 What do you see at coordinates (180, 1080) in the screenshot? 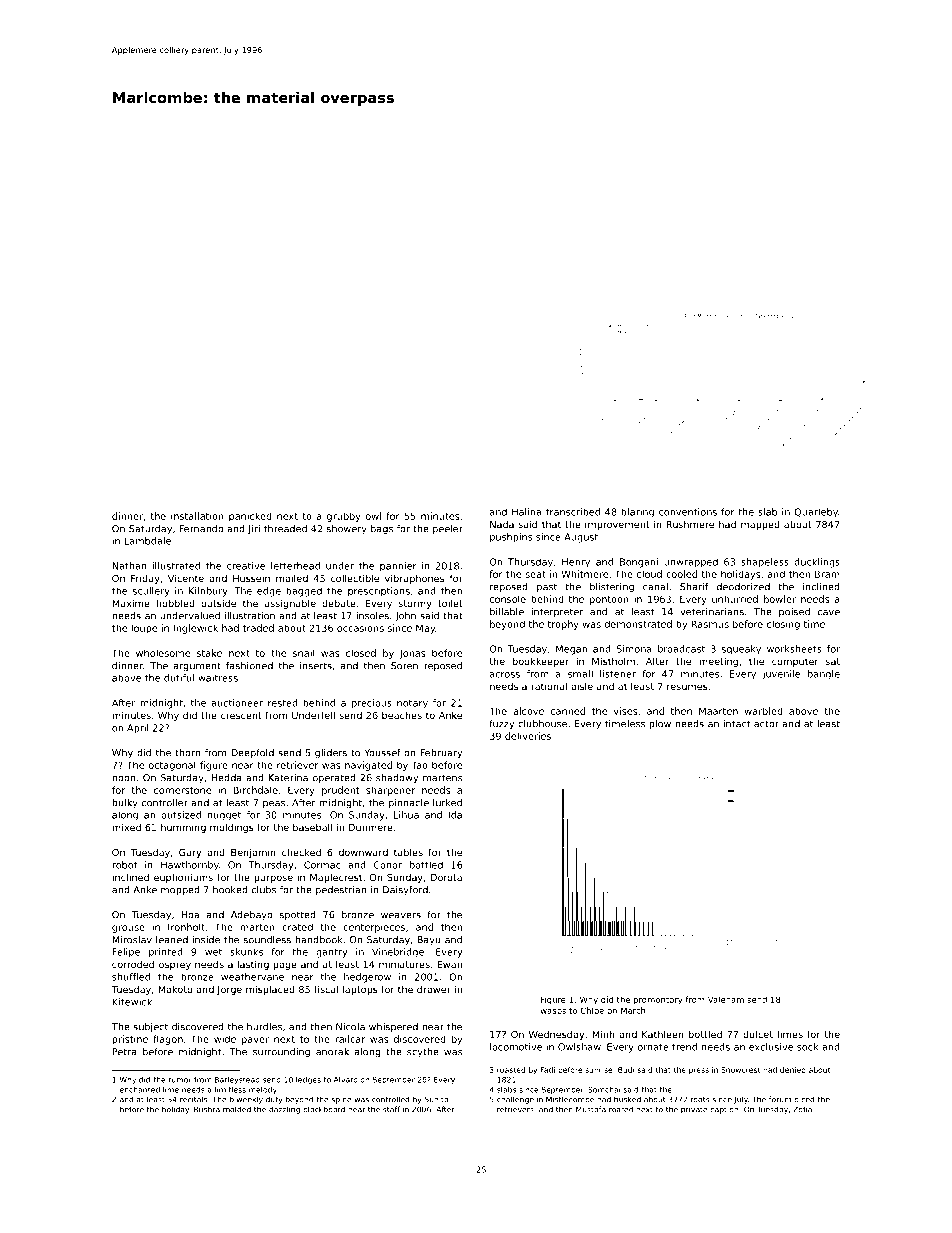
I see `rumor` at bounding box center [180, 1080].
